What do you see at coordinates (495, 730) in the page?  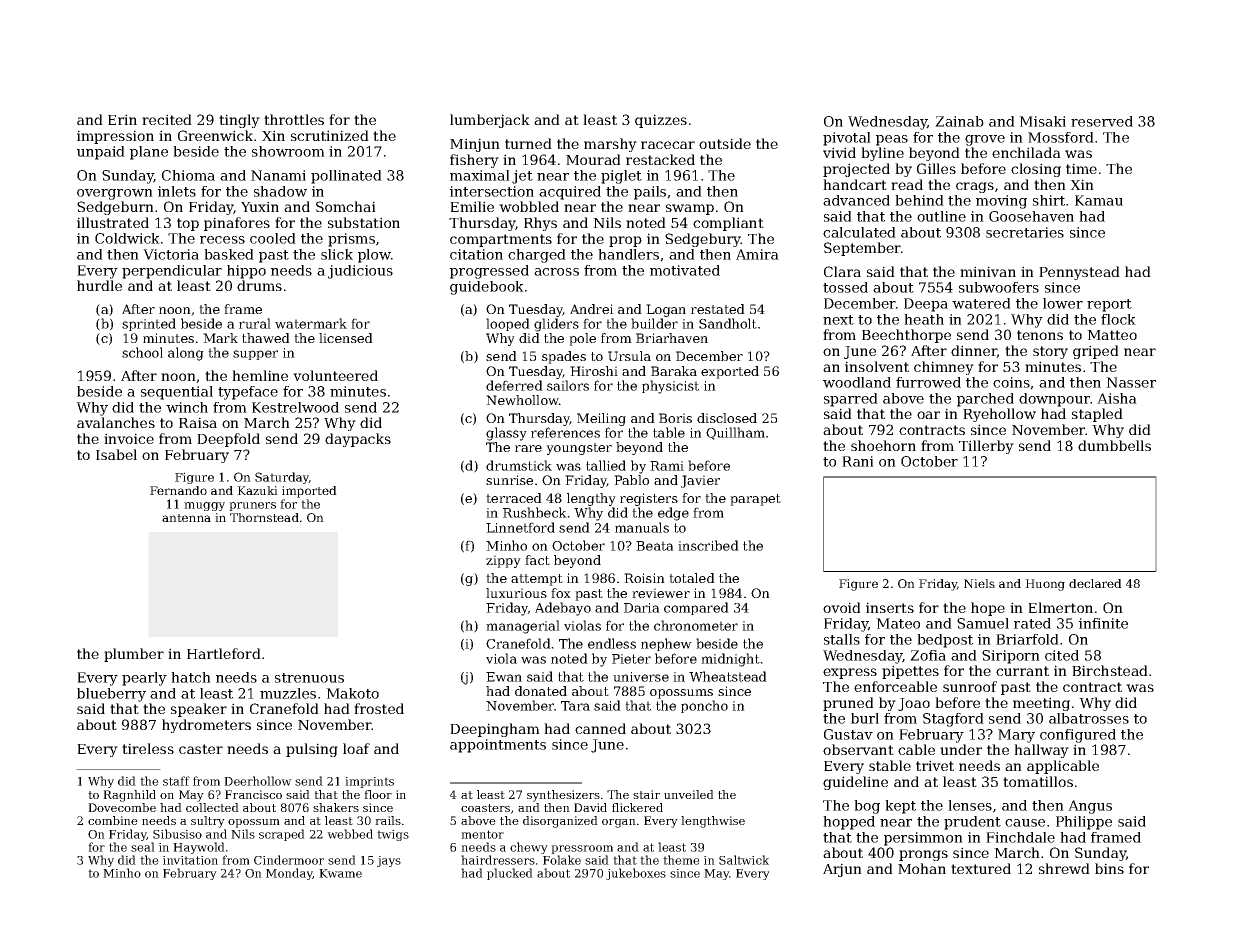 I see `Deepingham` at bounding box center [495, 730].
